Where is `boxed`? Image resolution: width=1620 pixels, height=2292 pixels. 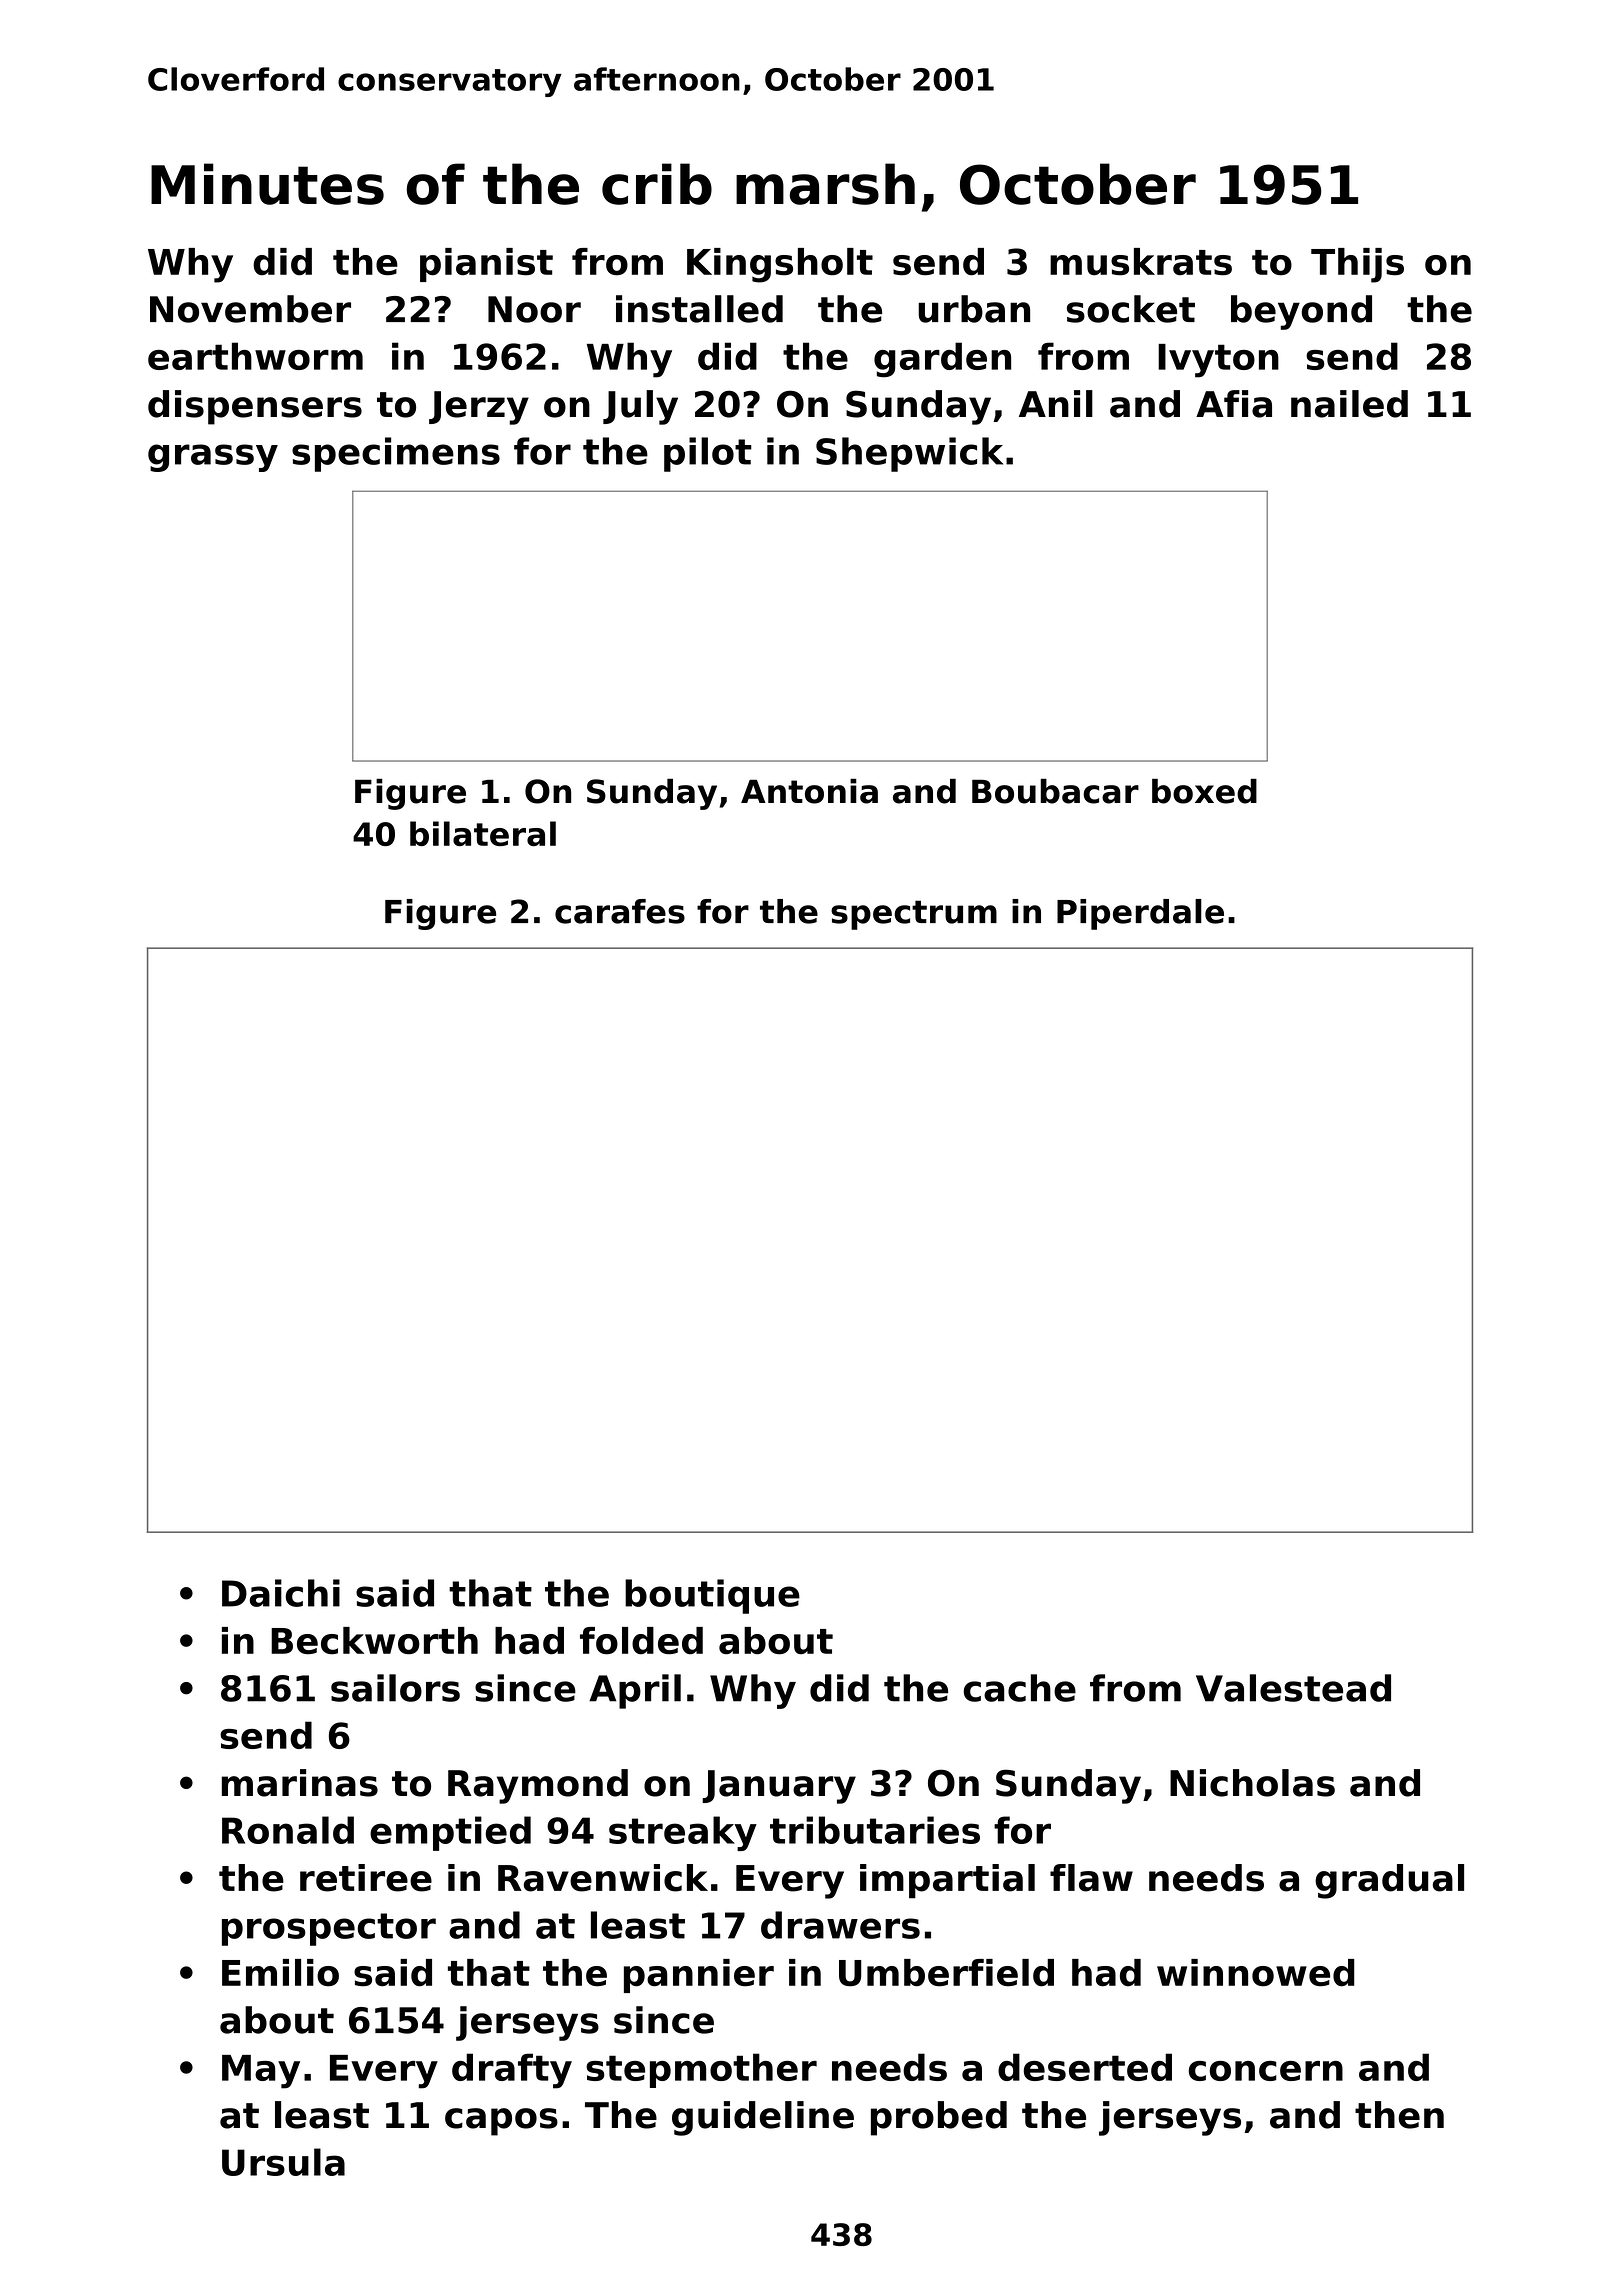 boxed is located at coordinates (1204, 791).
